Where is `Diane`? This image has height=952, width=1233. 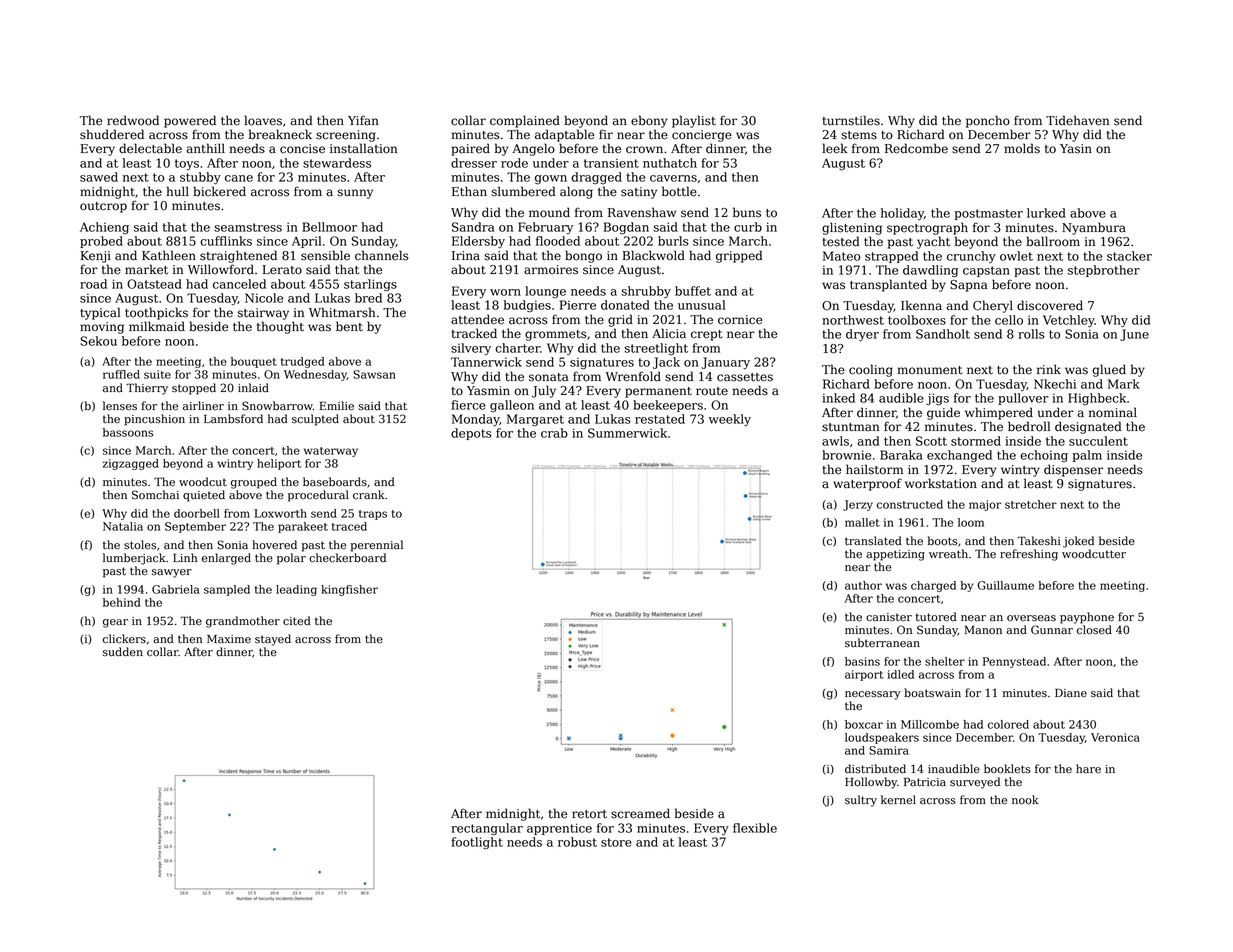 Diane is located at coordinates (1071, 693).
